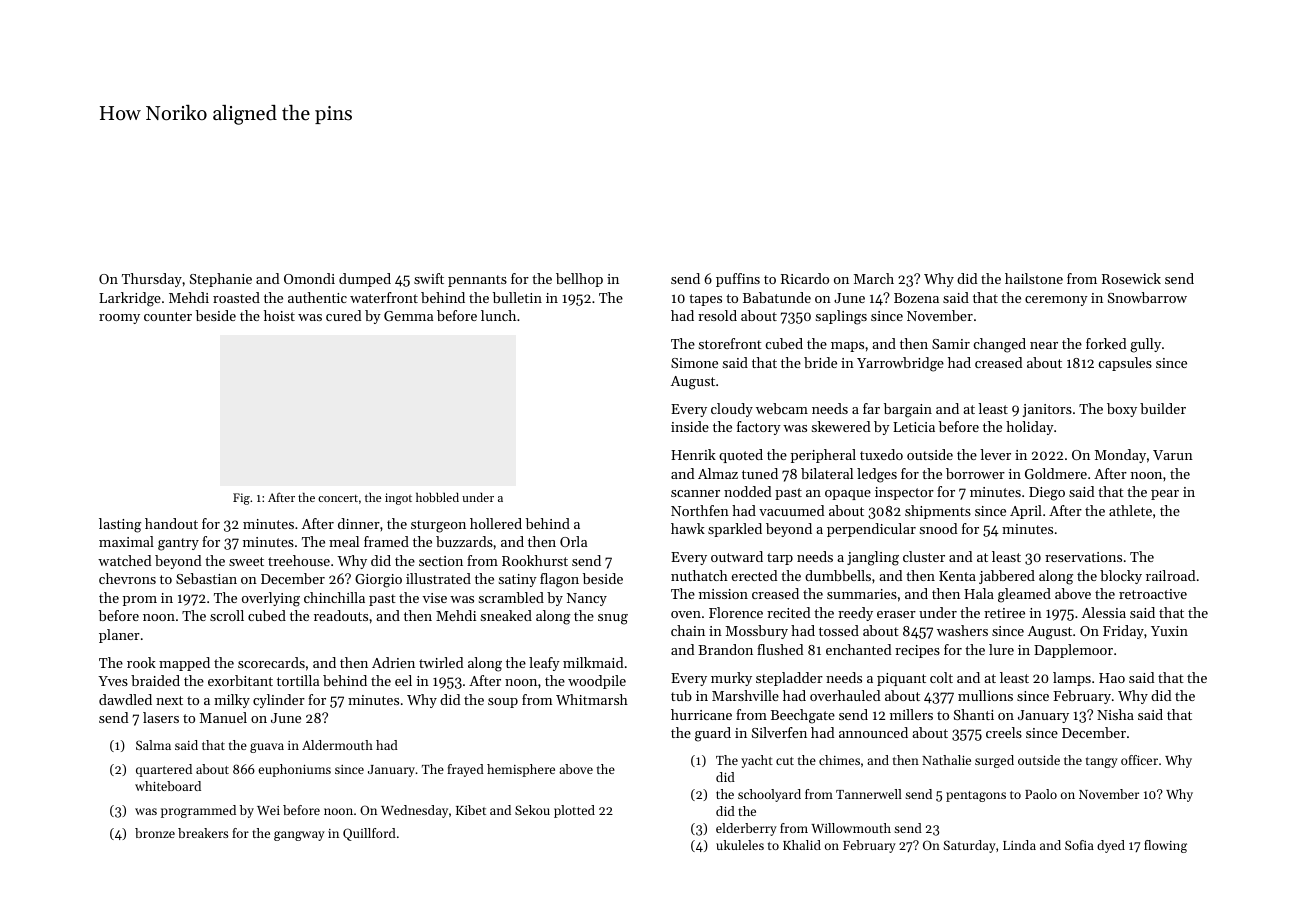  Describe the element at coordinates (241, 499) in the page. I see `Fig` at that location.
